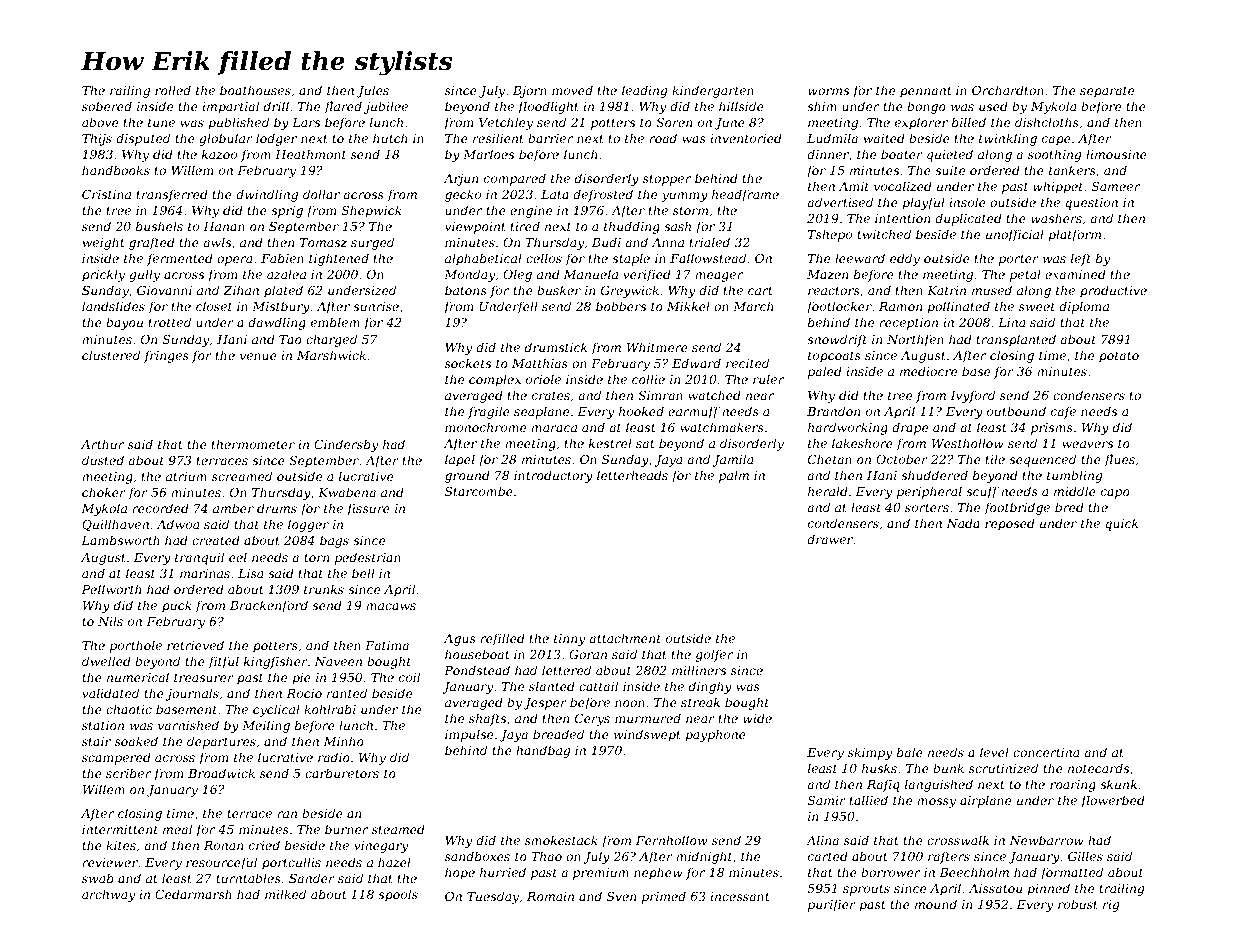 The height and width of the screenshot is (952, 1233). Describe the element at coordinates (832, 905) in the screenshot. I see `purifier` at that location.
